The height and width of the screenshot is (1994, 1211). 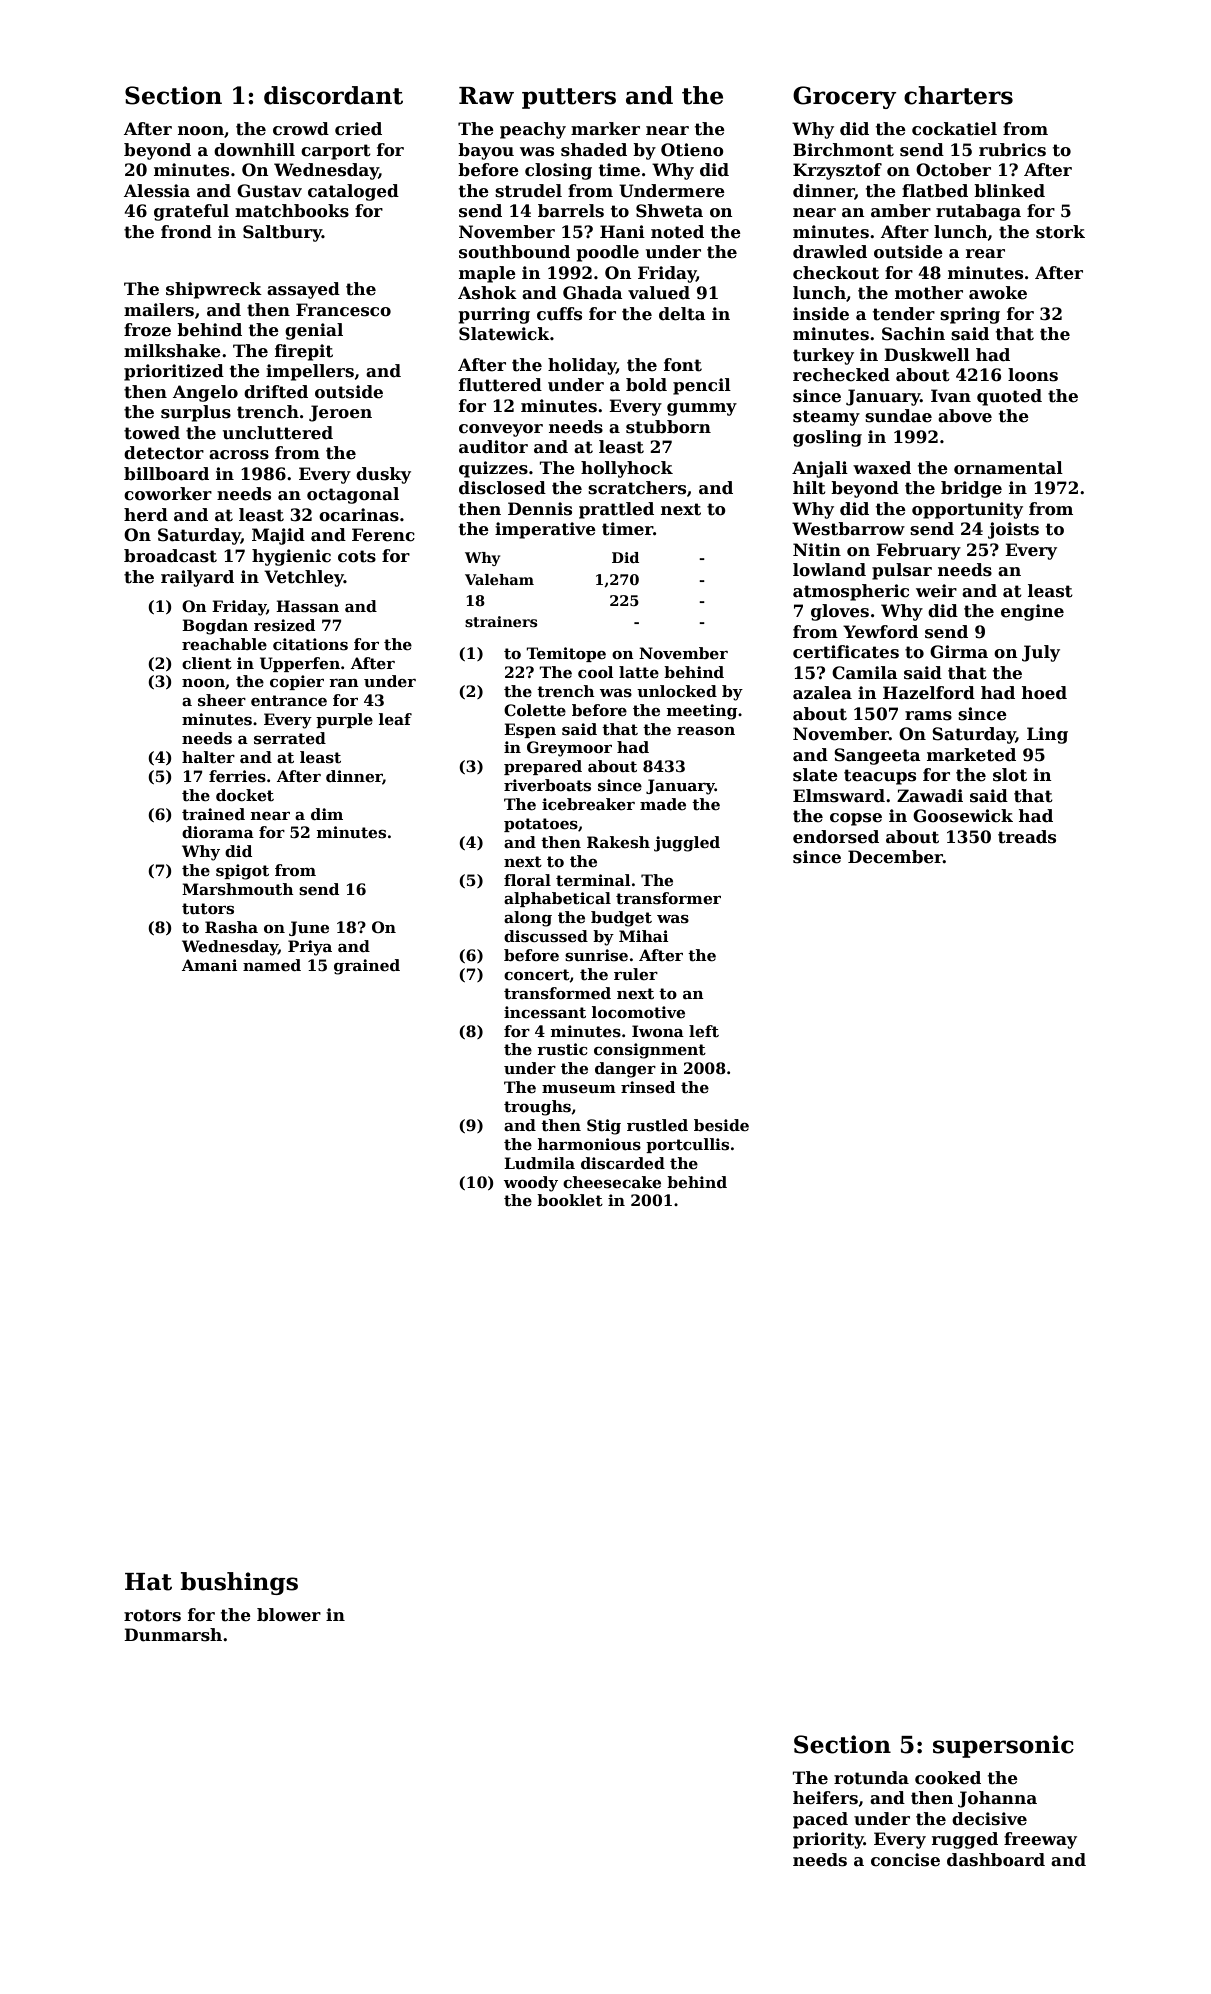 What do you see at coordinates (500, 385) in the screenshot?
I see `fluttered` at bounding box center [500, 385].
